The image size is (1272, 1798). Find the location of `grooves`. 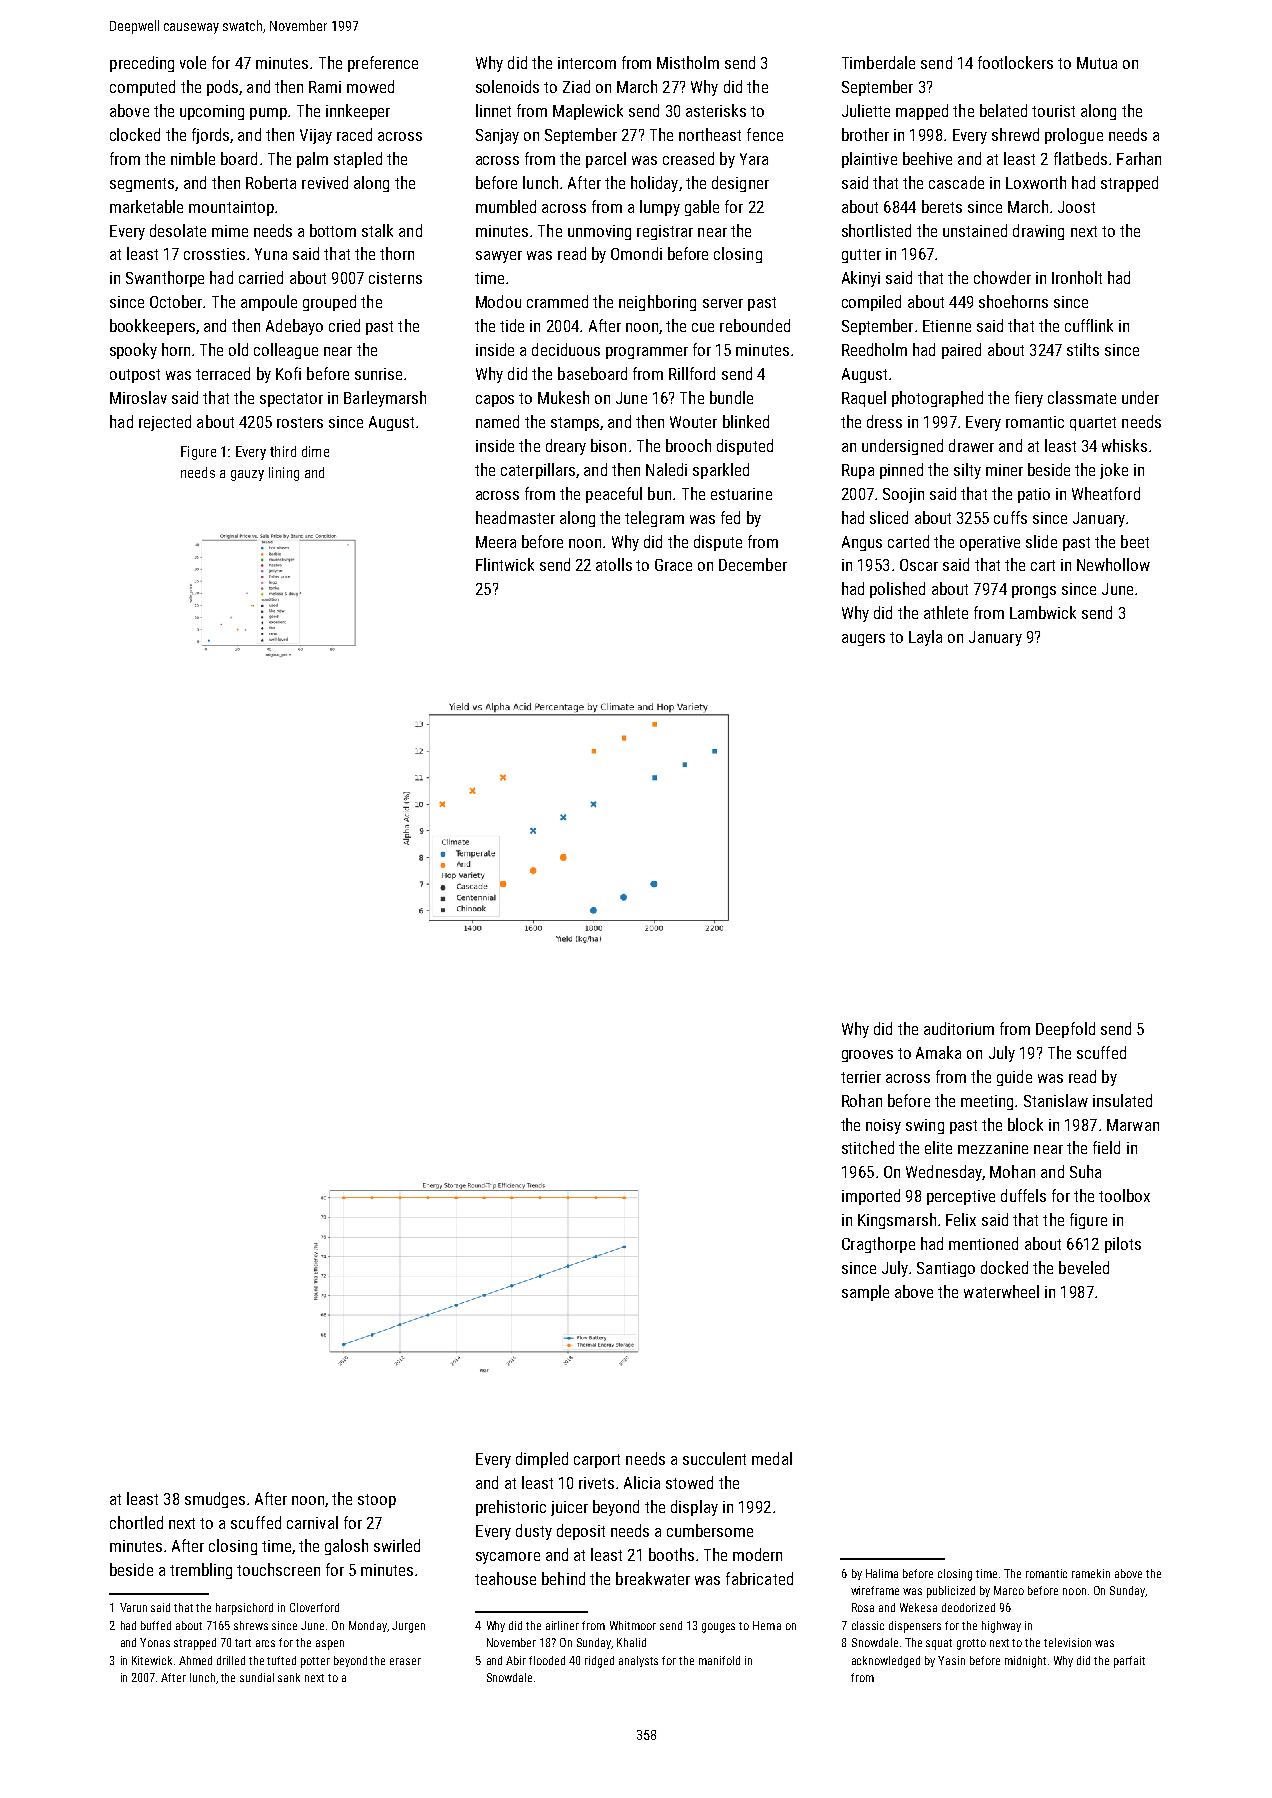

grooves is located at coordinates (867, 1056).
